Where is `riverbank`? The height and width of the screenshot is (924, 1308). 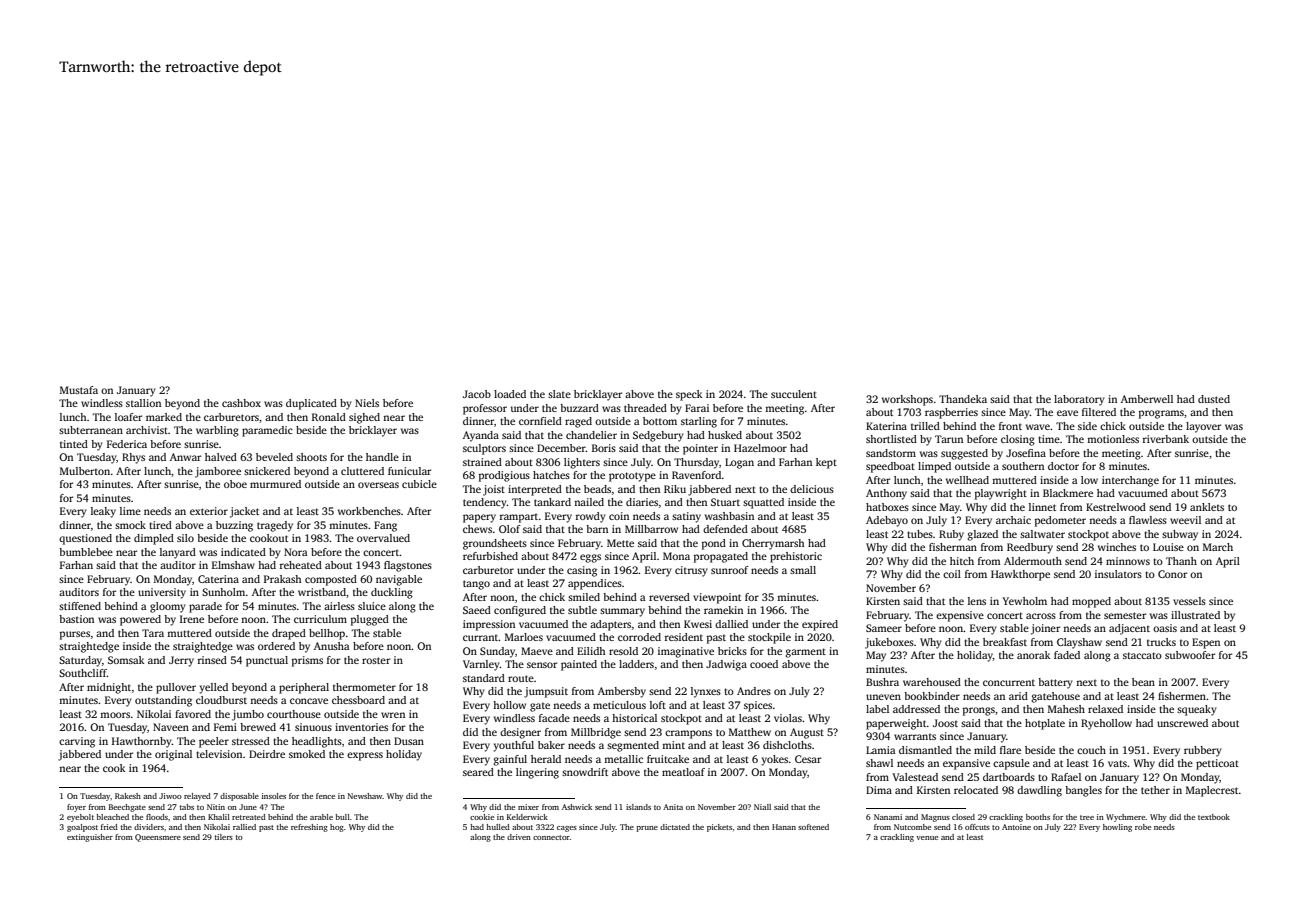 riverbank is located at coordinates (1166, 439).
